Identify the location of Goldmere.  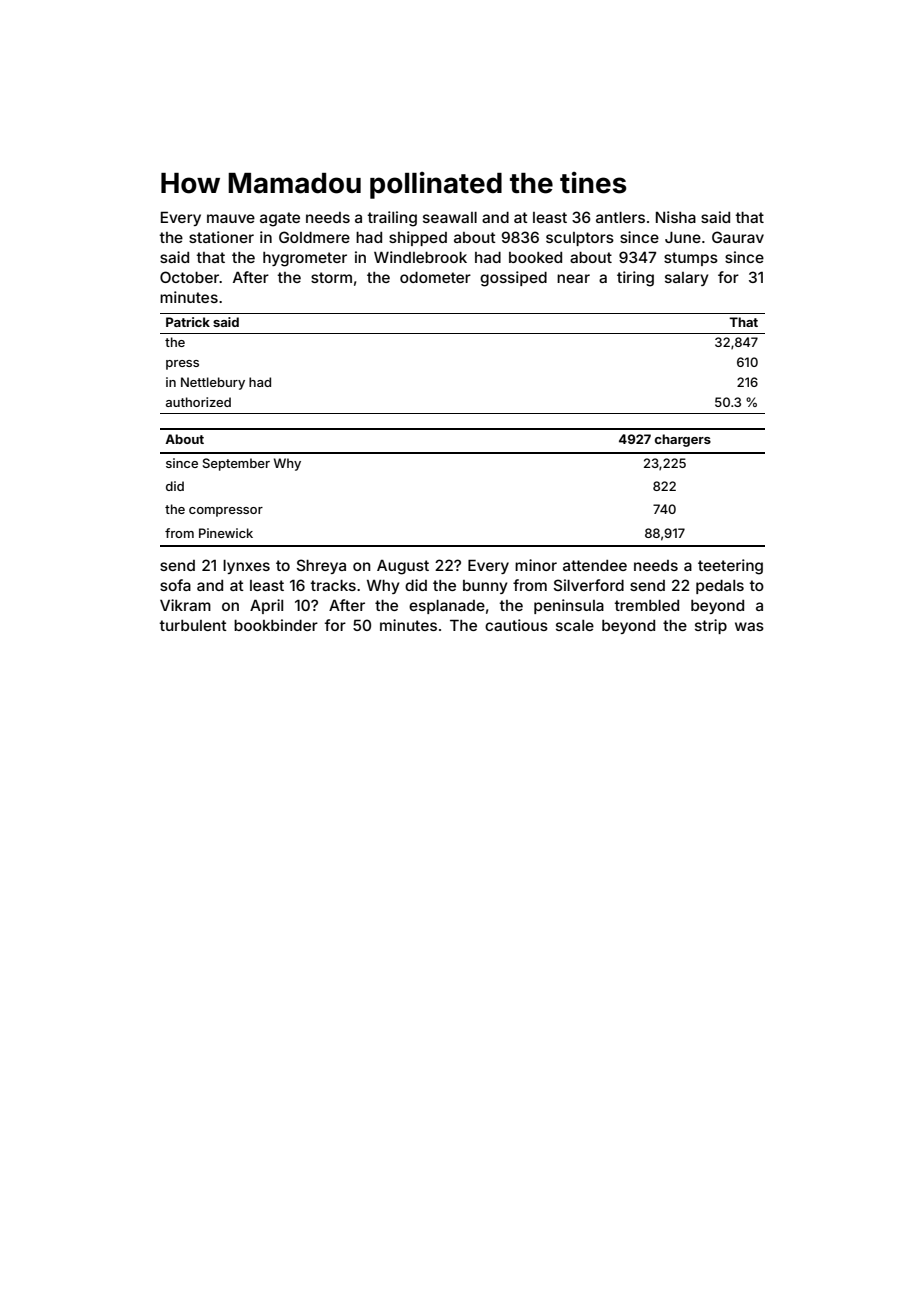
(314, 237).
